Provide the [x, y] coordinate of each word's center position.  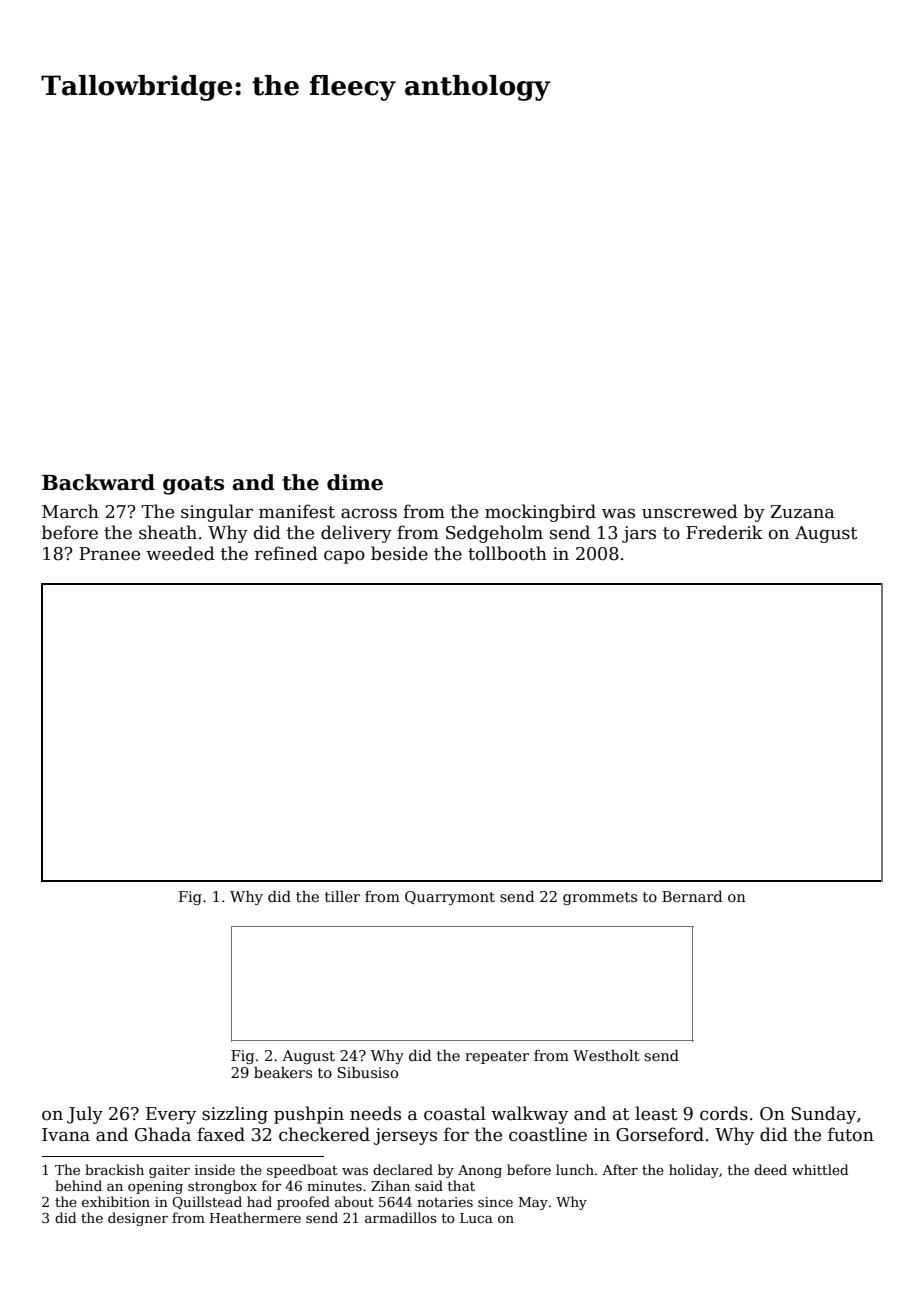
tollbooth [507, 553]
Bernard [692, 896]
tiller [342, 896]
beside [399, 553]
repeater [497, 1057]
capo [344, 557]
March [70, 511]
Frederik [724, 532]
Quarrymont [450, 898]
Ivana [66, 1135]
